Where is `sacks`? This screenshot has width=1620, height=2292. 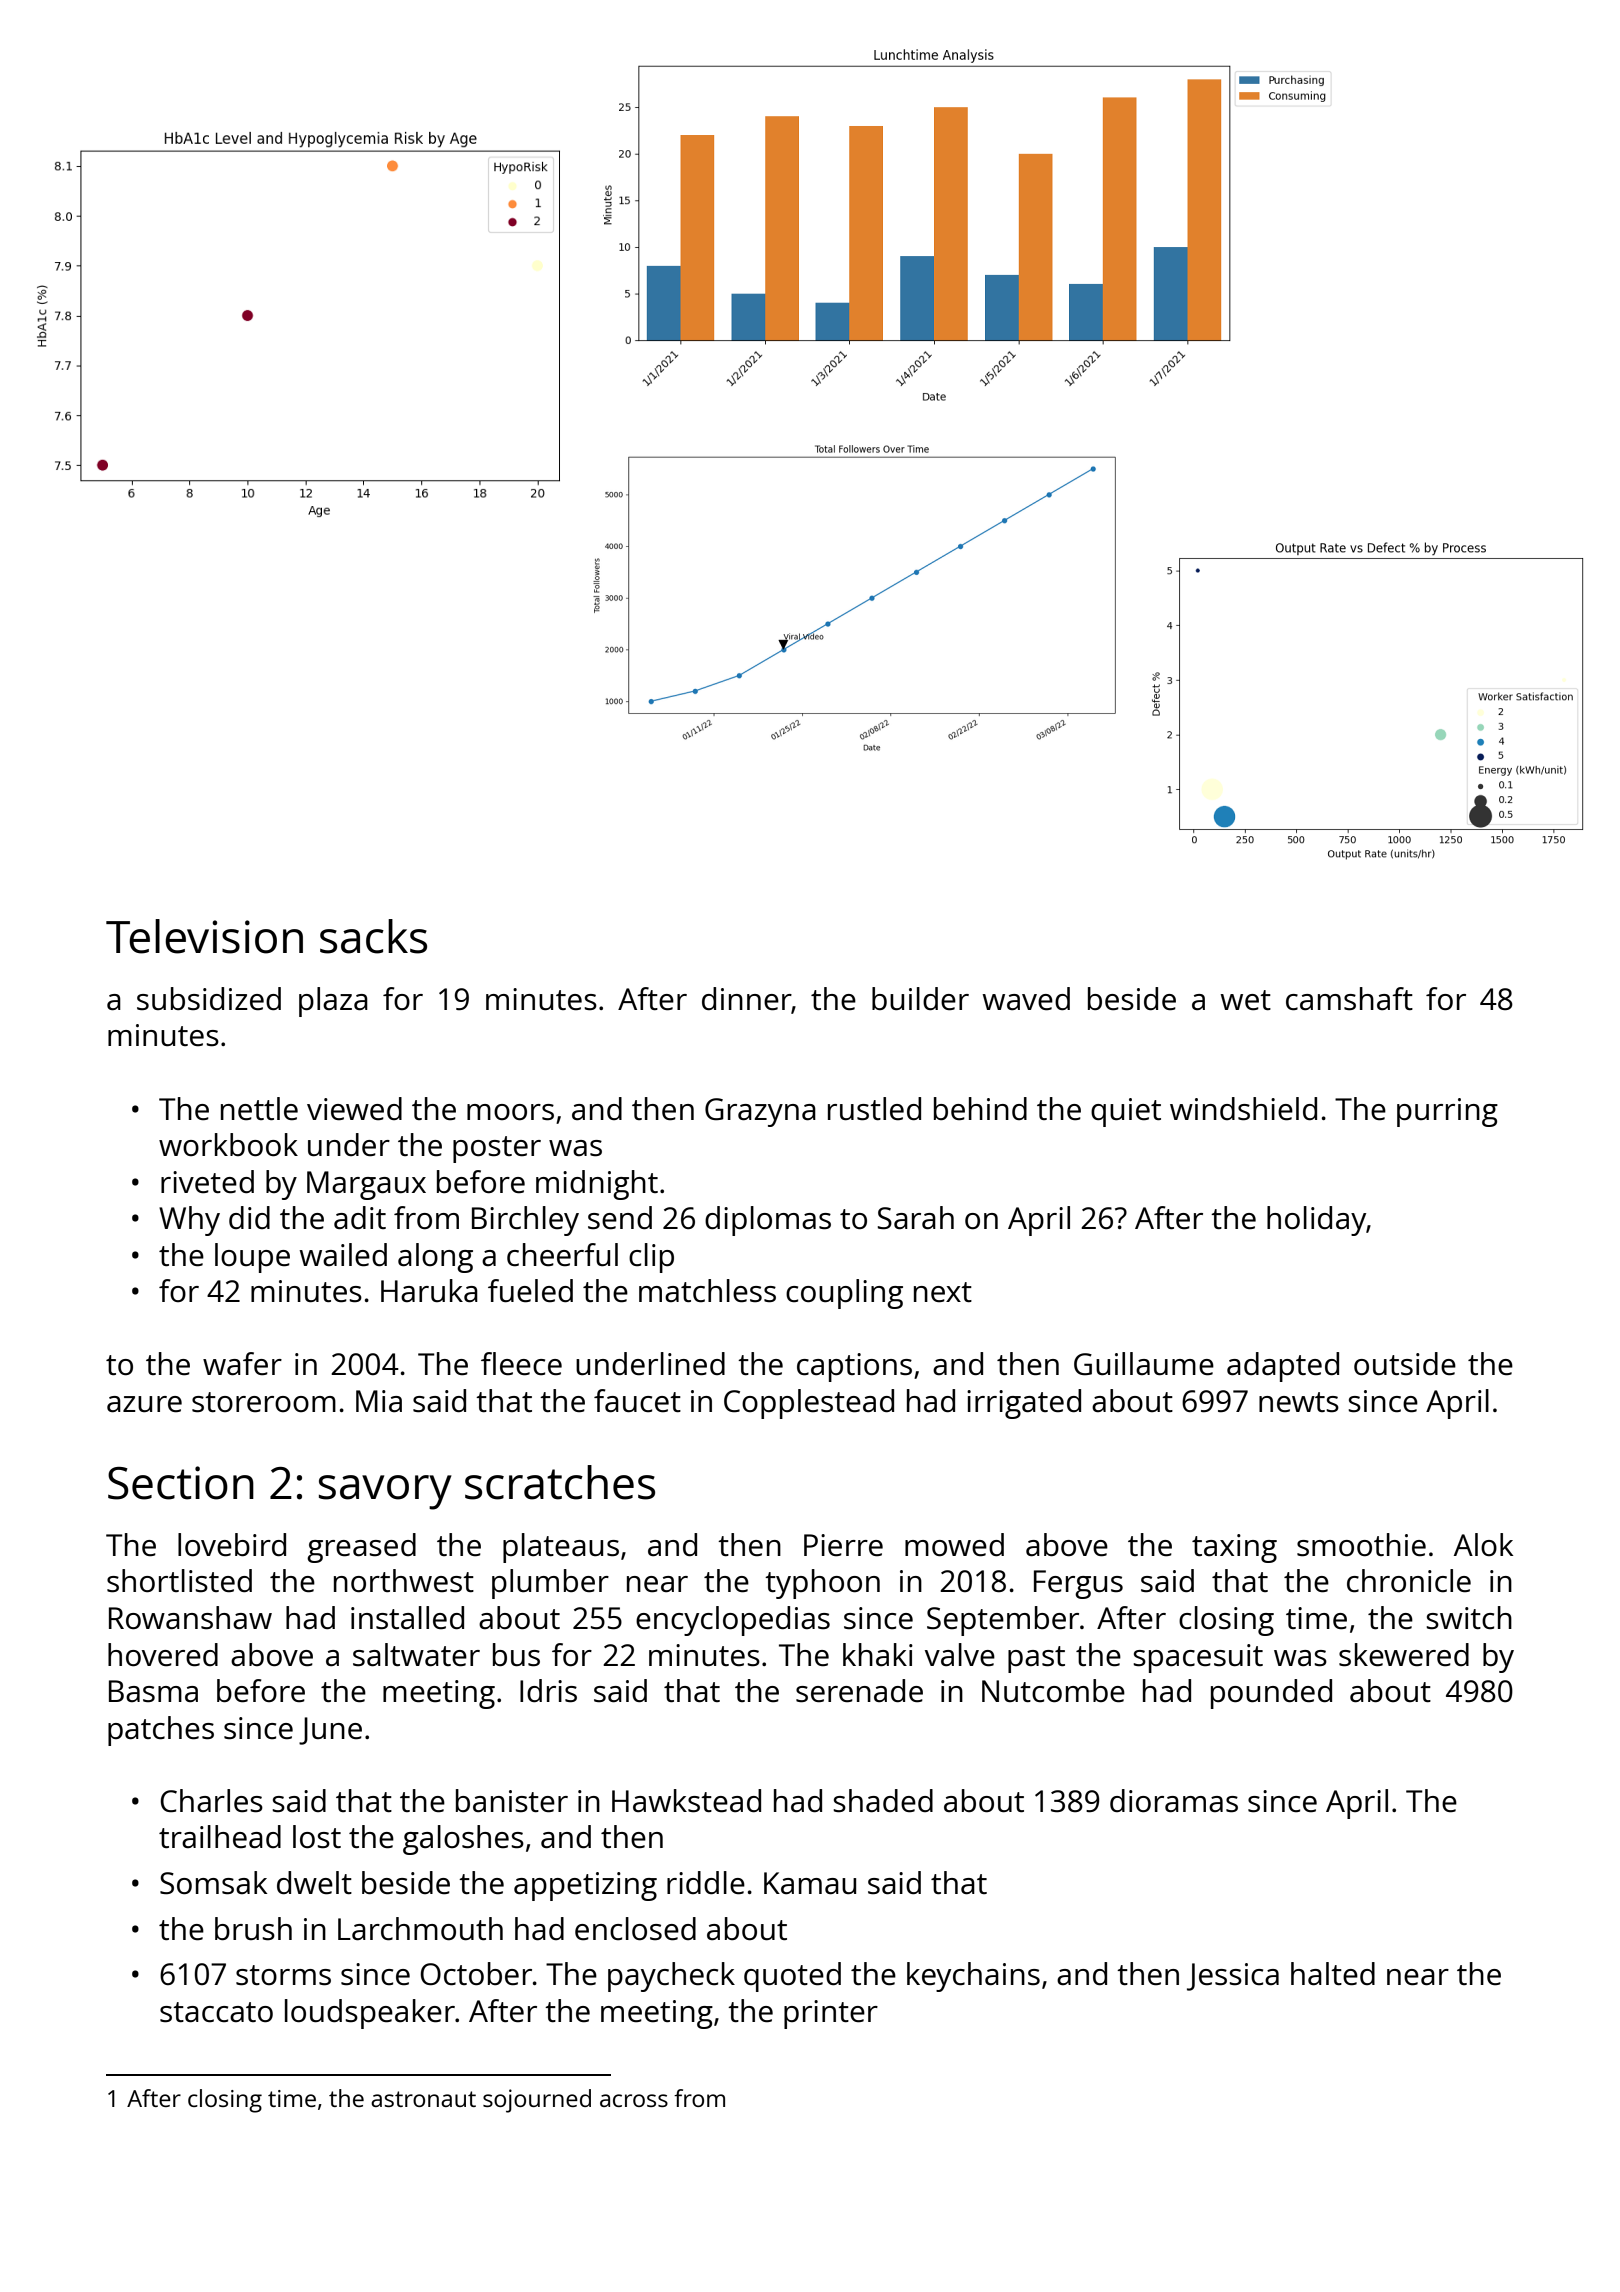 sacks is located at coordinates (373, 936).
